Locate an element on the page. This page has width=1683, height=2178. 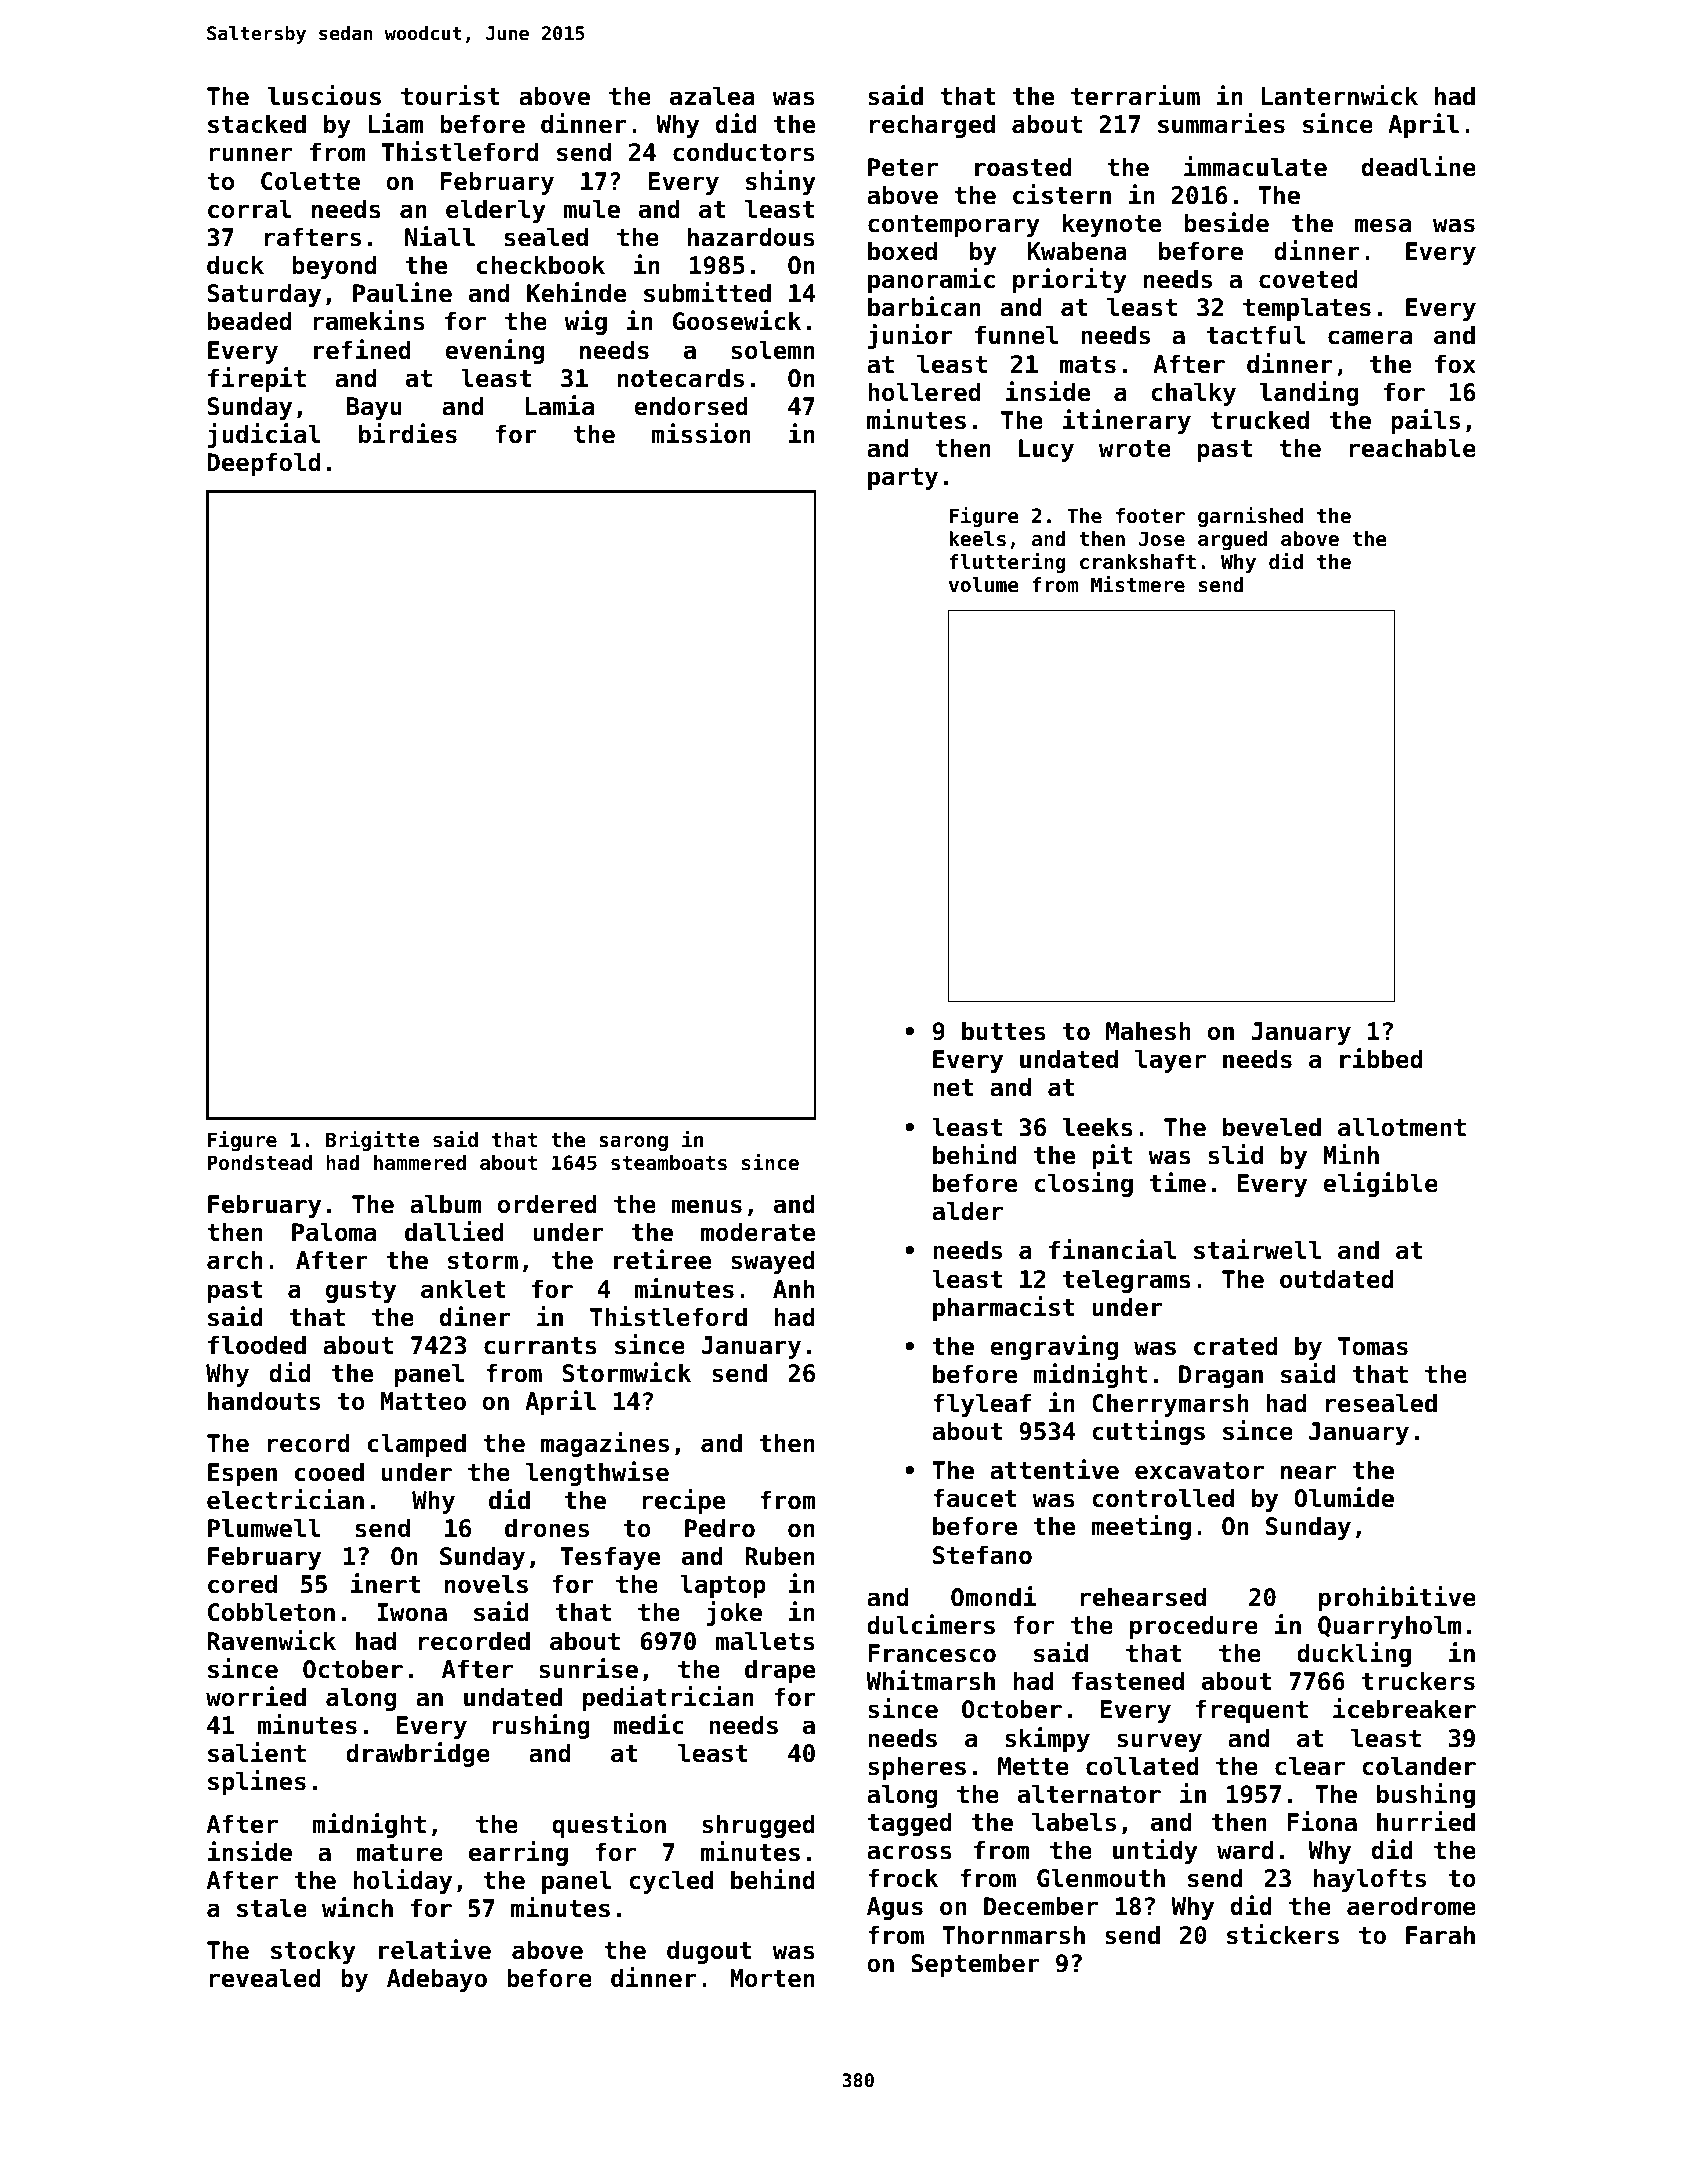
Brigitte is located at coordinates (372, 1141).
